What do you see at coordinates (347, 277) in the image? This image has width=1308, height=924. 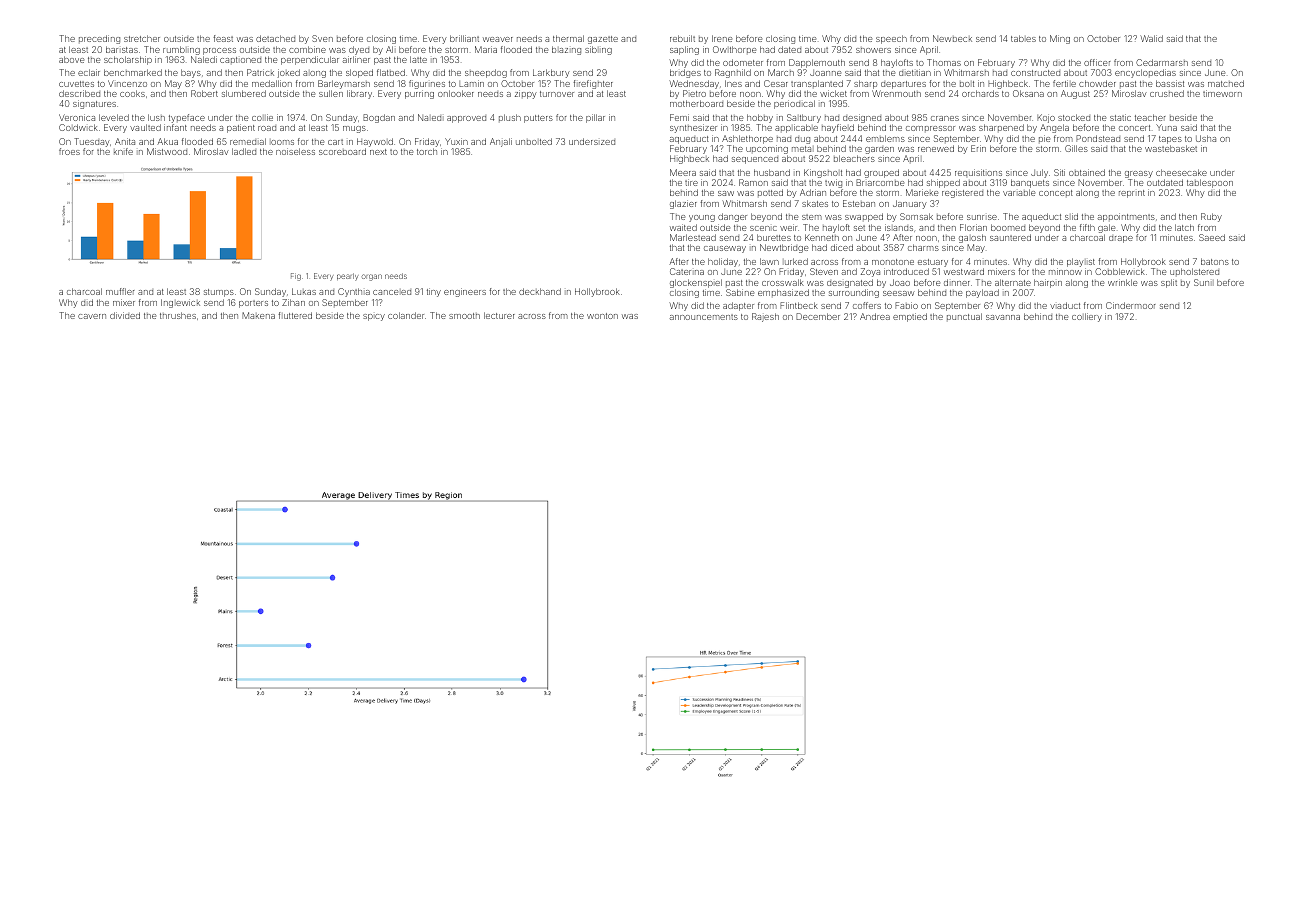 I see `pearly` at bounding box center [347, 277].
